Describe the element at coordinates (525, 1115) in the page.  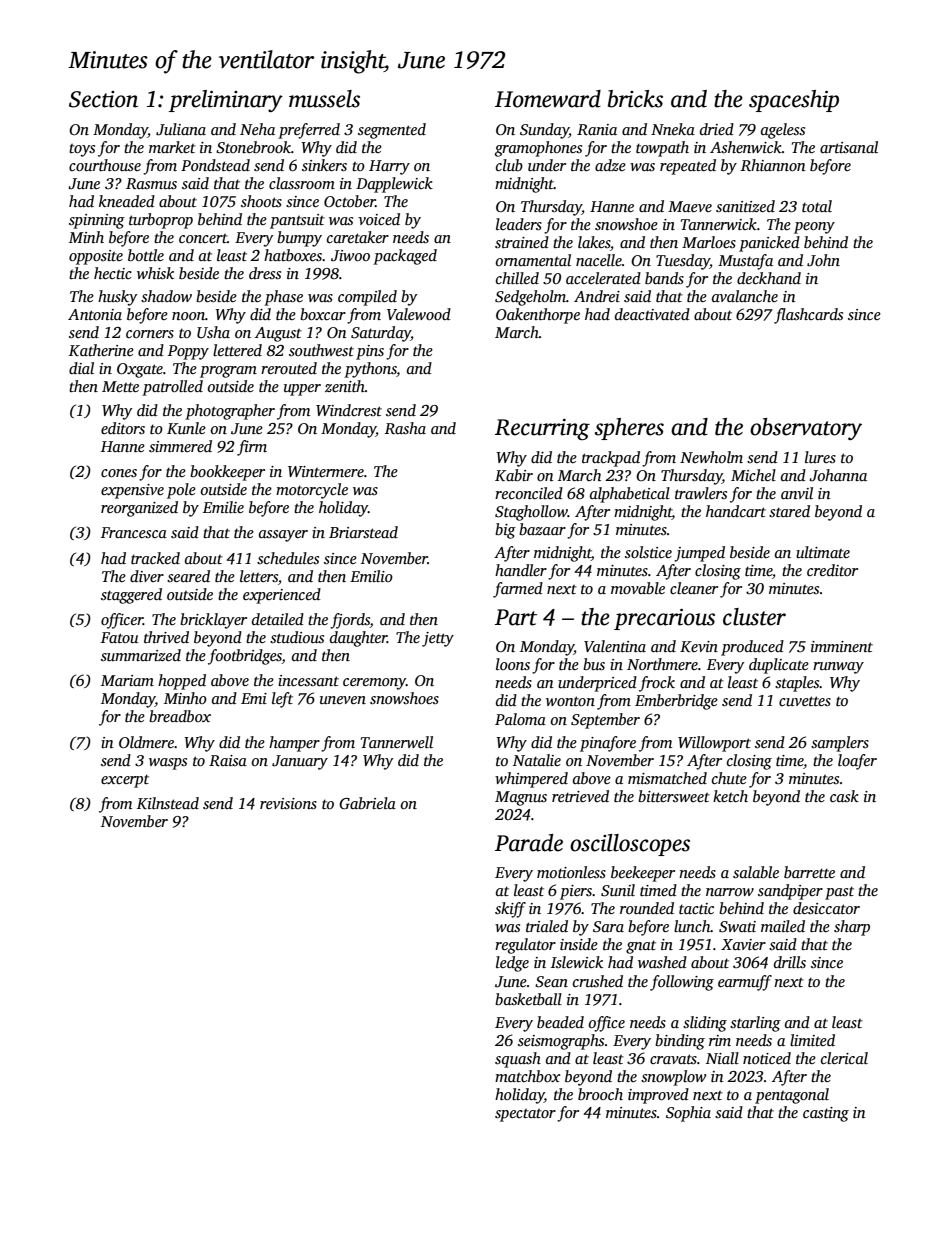
I see `spectator` at that location.
